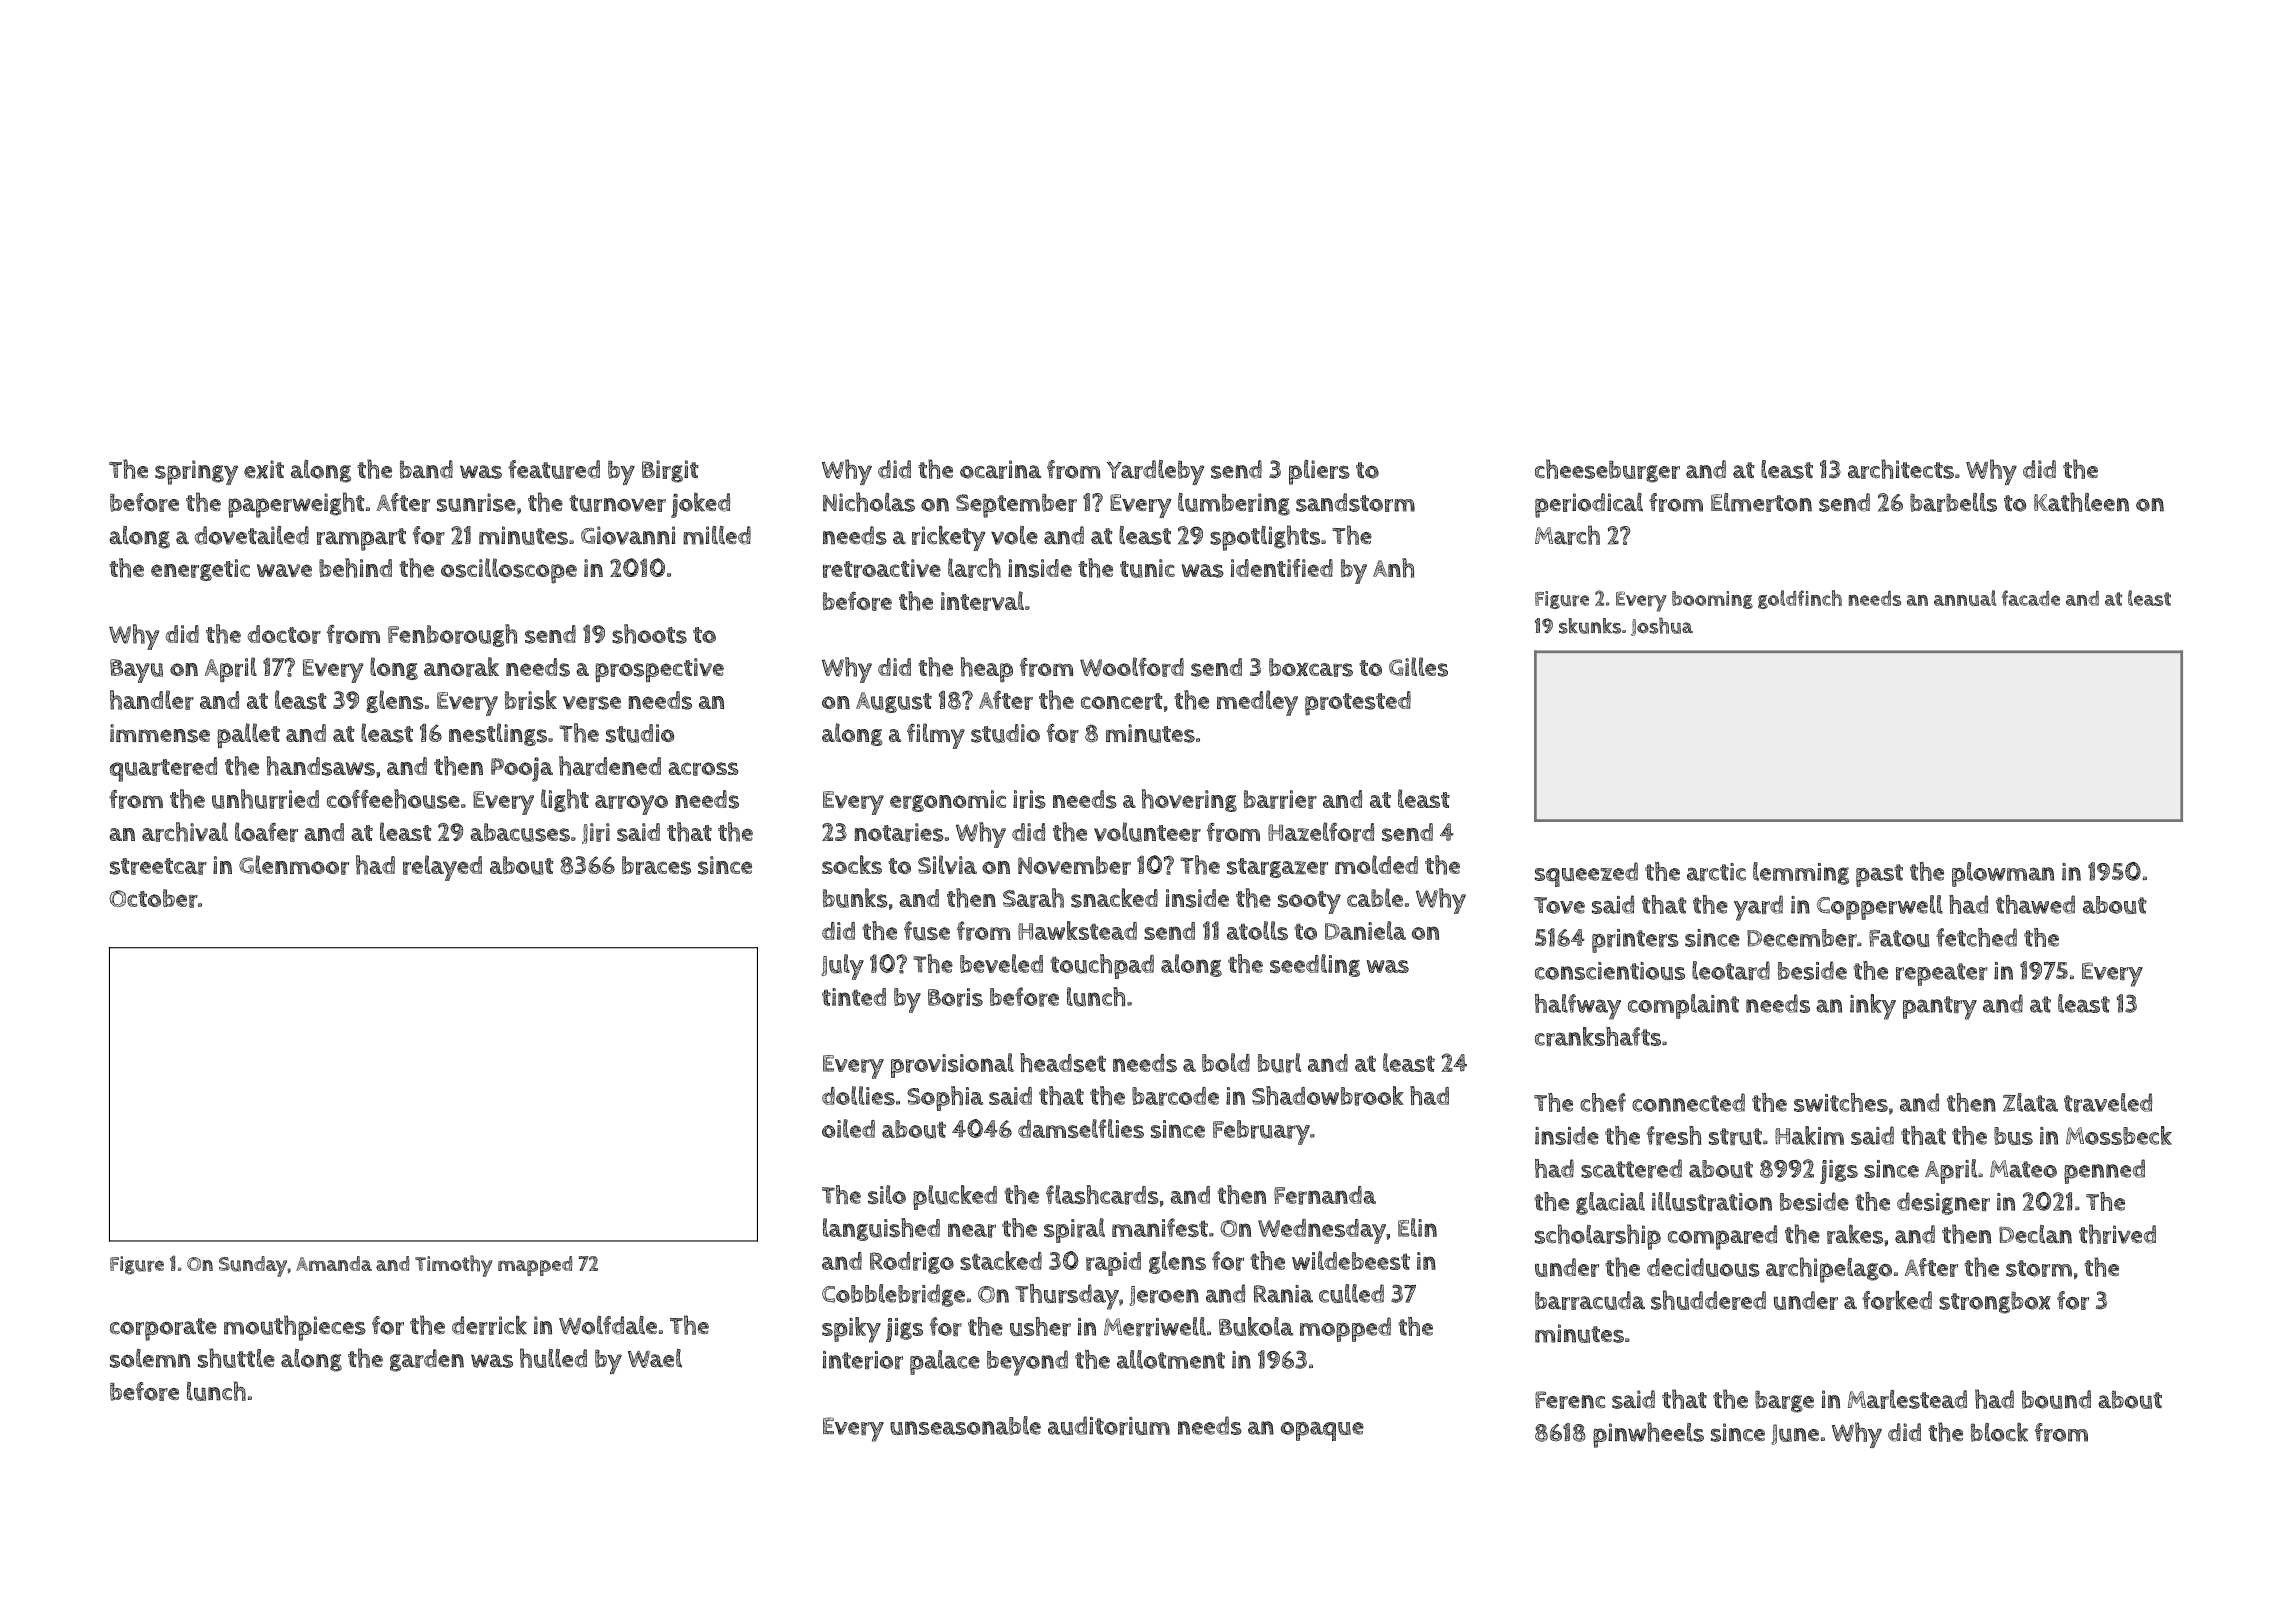 The height and width of the page is (1620, 2292). I want to click on quartered, so click(163, 769).
